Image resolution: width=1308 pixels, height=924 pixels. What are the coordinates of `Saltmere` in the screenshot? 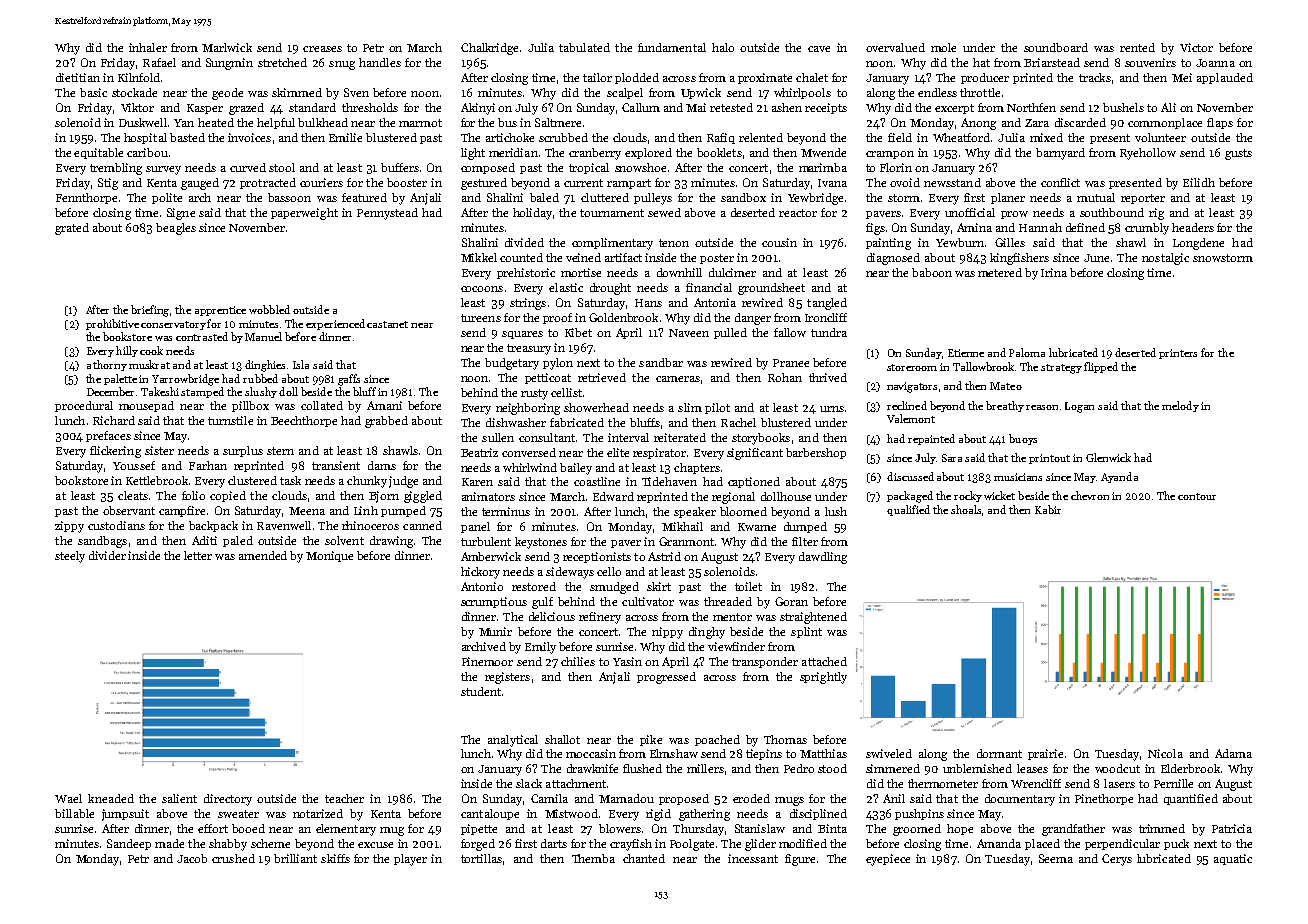 It's located at (558, 122).
